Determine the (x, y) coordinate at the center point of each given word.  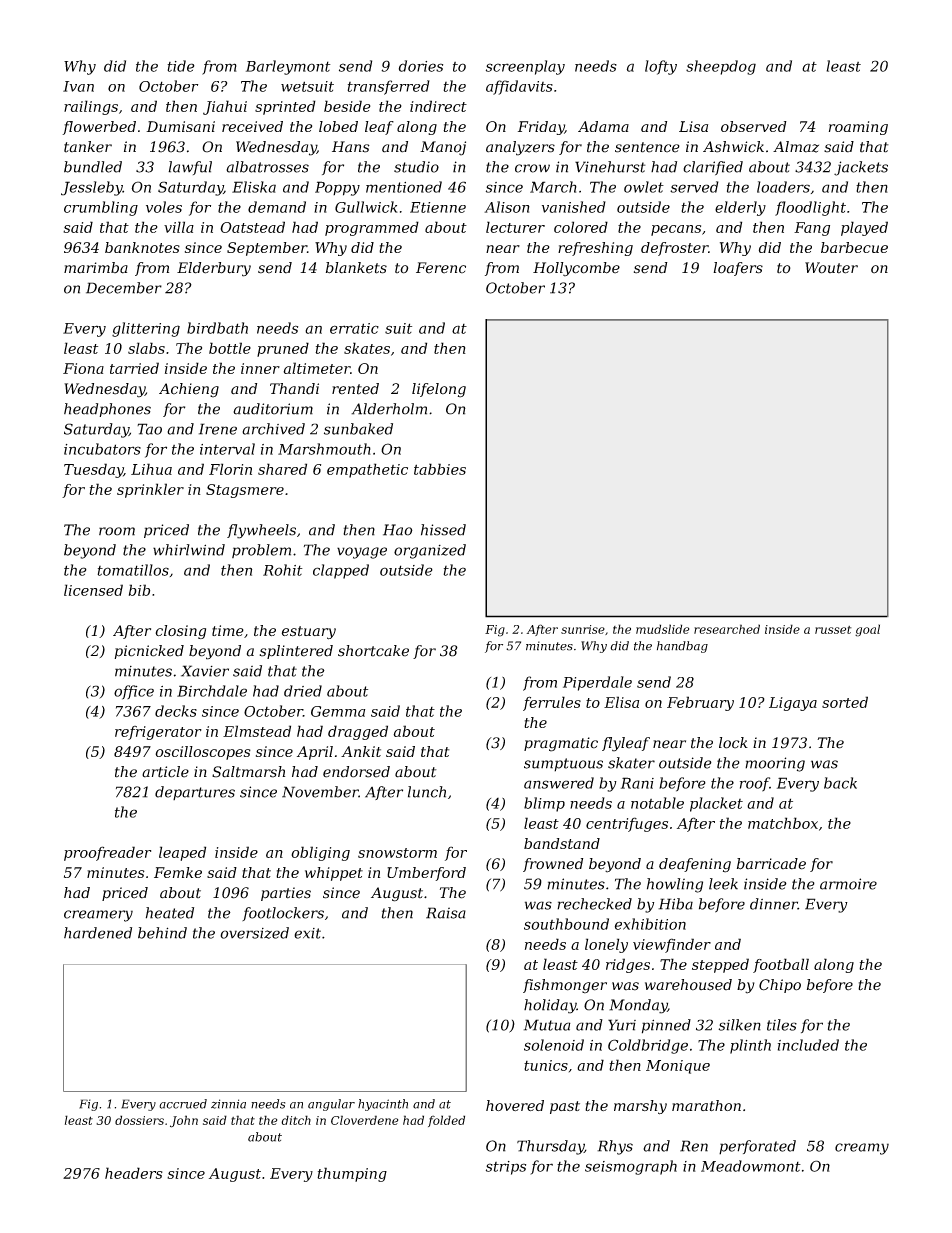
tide (181, 66)
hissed (443, 530)
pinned (666, 1026)
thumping (352, 1174)
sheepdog (721, 67)
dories (421, 66)
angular (331, 1105)
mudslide (662, 629)
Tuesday (93, 470)
